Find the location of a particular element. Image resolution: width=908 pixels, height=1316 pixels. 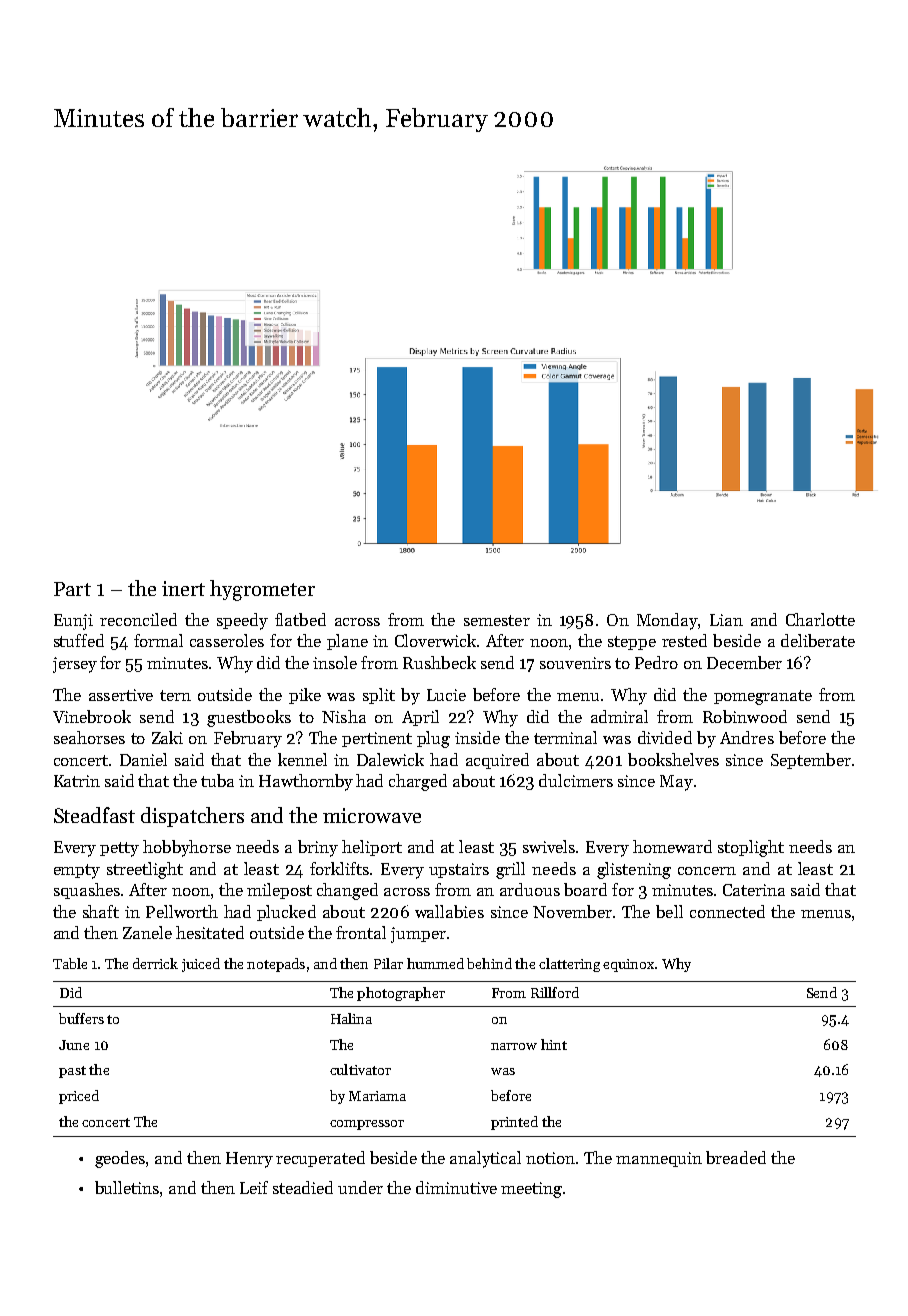

shaft is located at coordinates (101, 911).
